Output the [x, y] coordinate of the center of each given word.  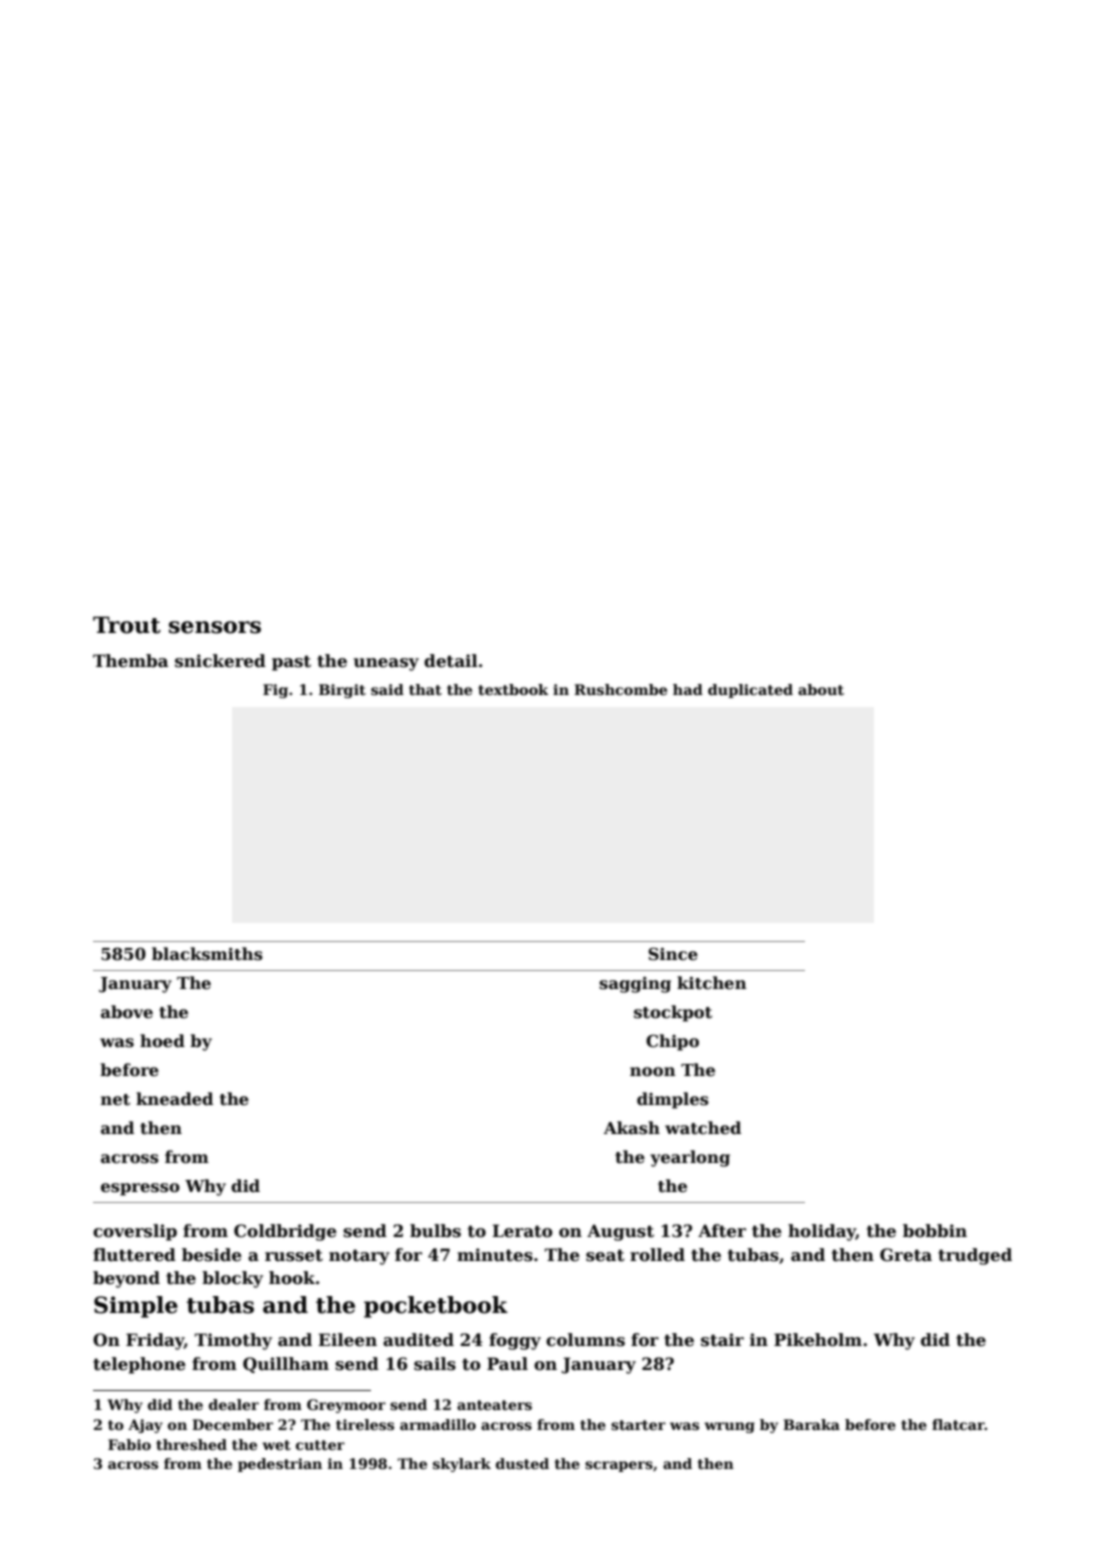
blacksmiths [207, 954]
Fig [275, 691]
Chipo [672, 1042]
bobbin [935, 1231]
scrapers [619, 1466]
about [821, 689]
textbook [513, 689]
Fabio [129, 1444]
